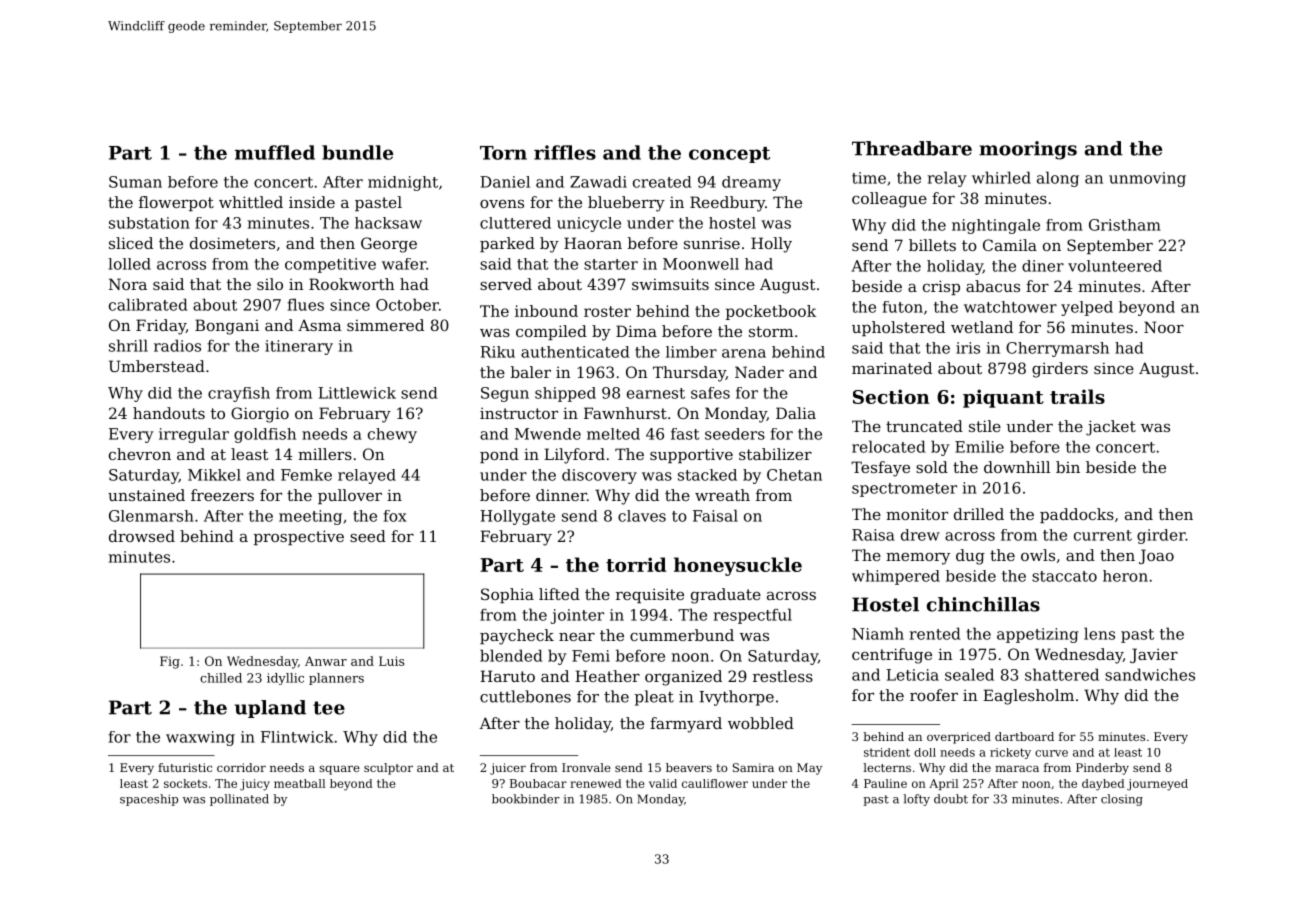 Image resolution: width=1308 pixels, height=924 pixels. Describe the element at coordinates (149, 223) in the image. I see `substation` at that location.
